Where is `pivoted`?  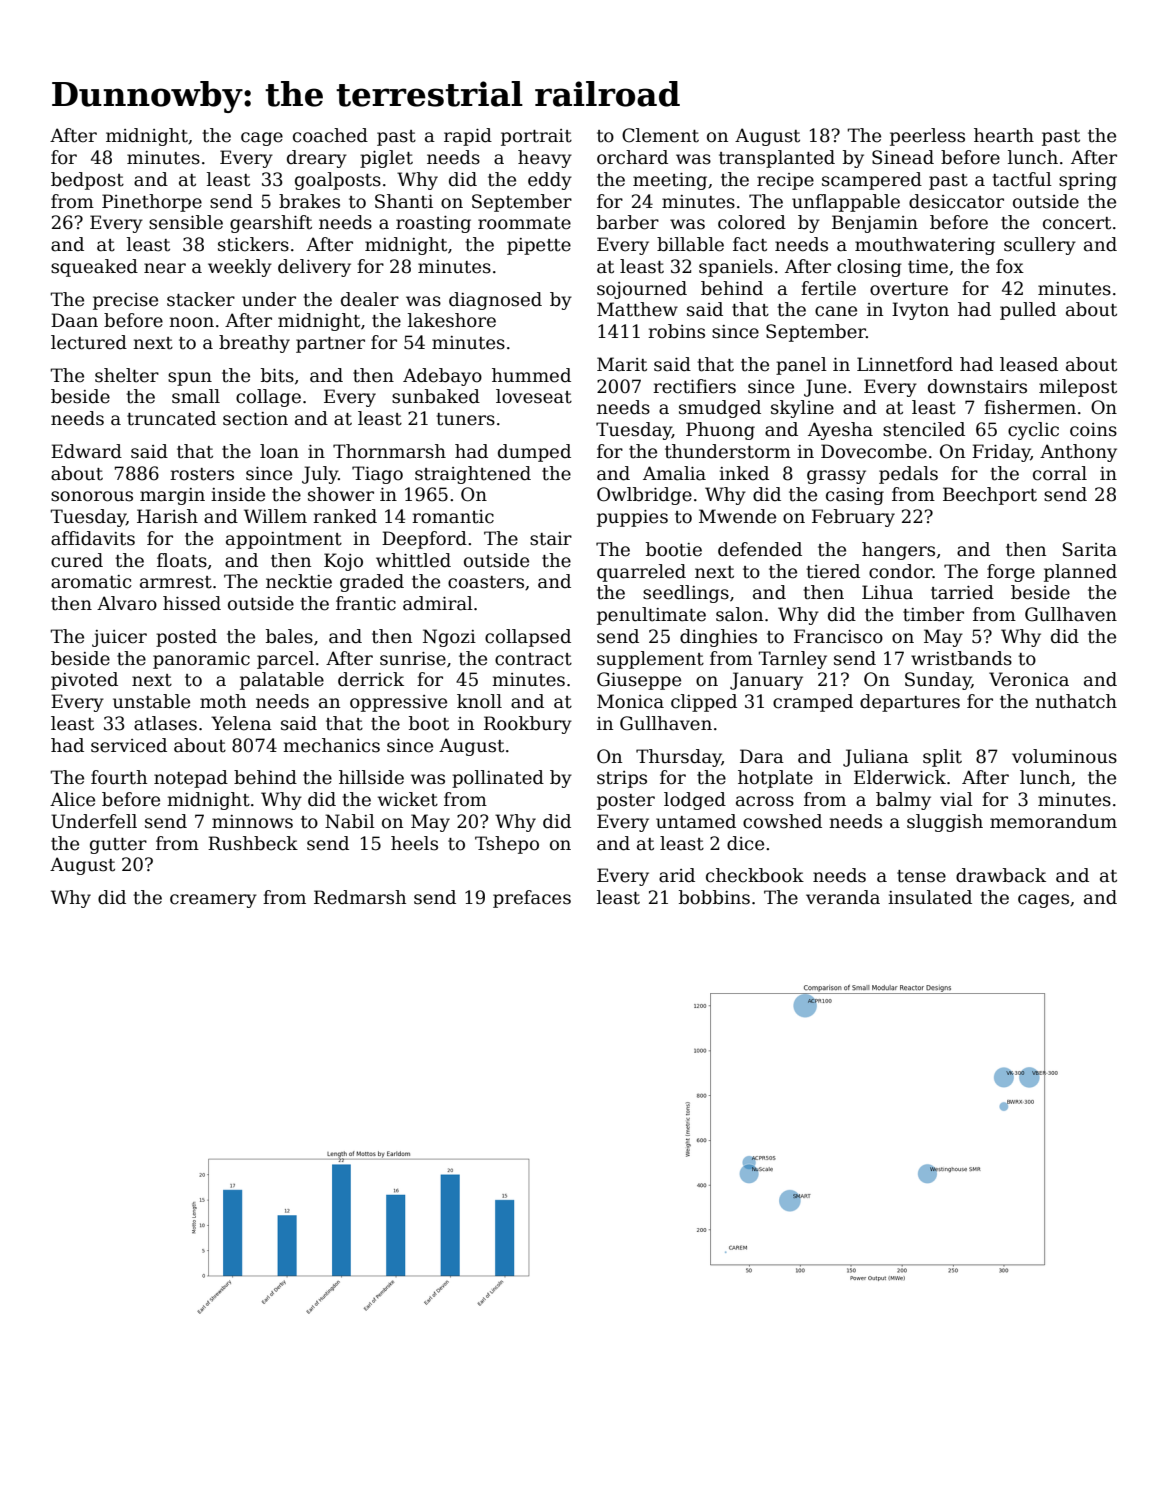 pivoted is located at coordinates (84, 681).
